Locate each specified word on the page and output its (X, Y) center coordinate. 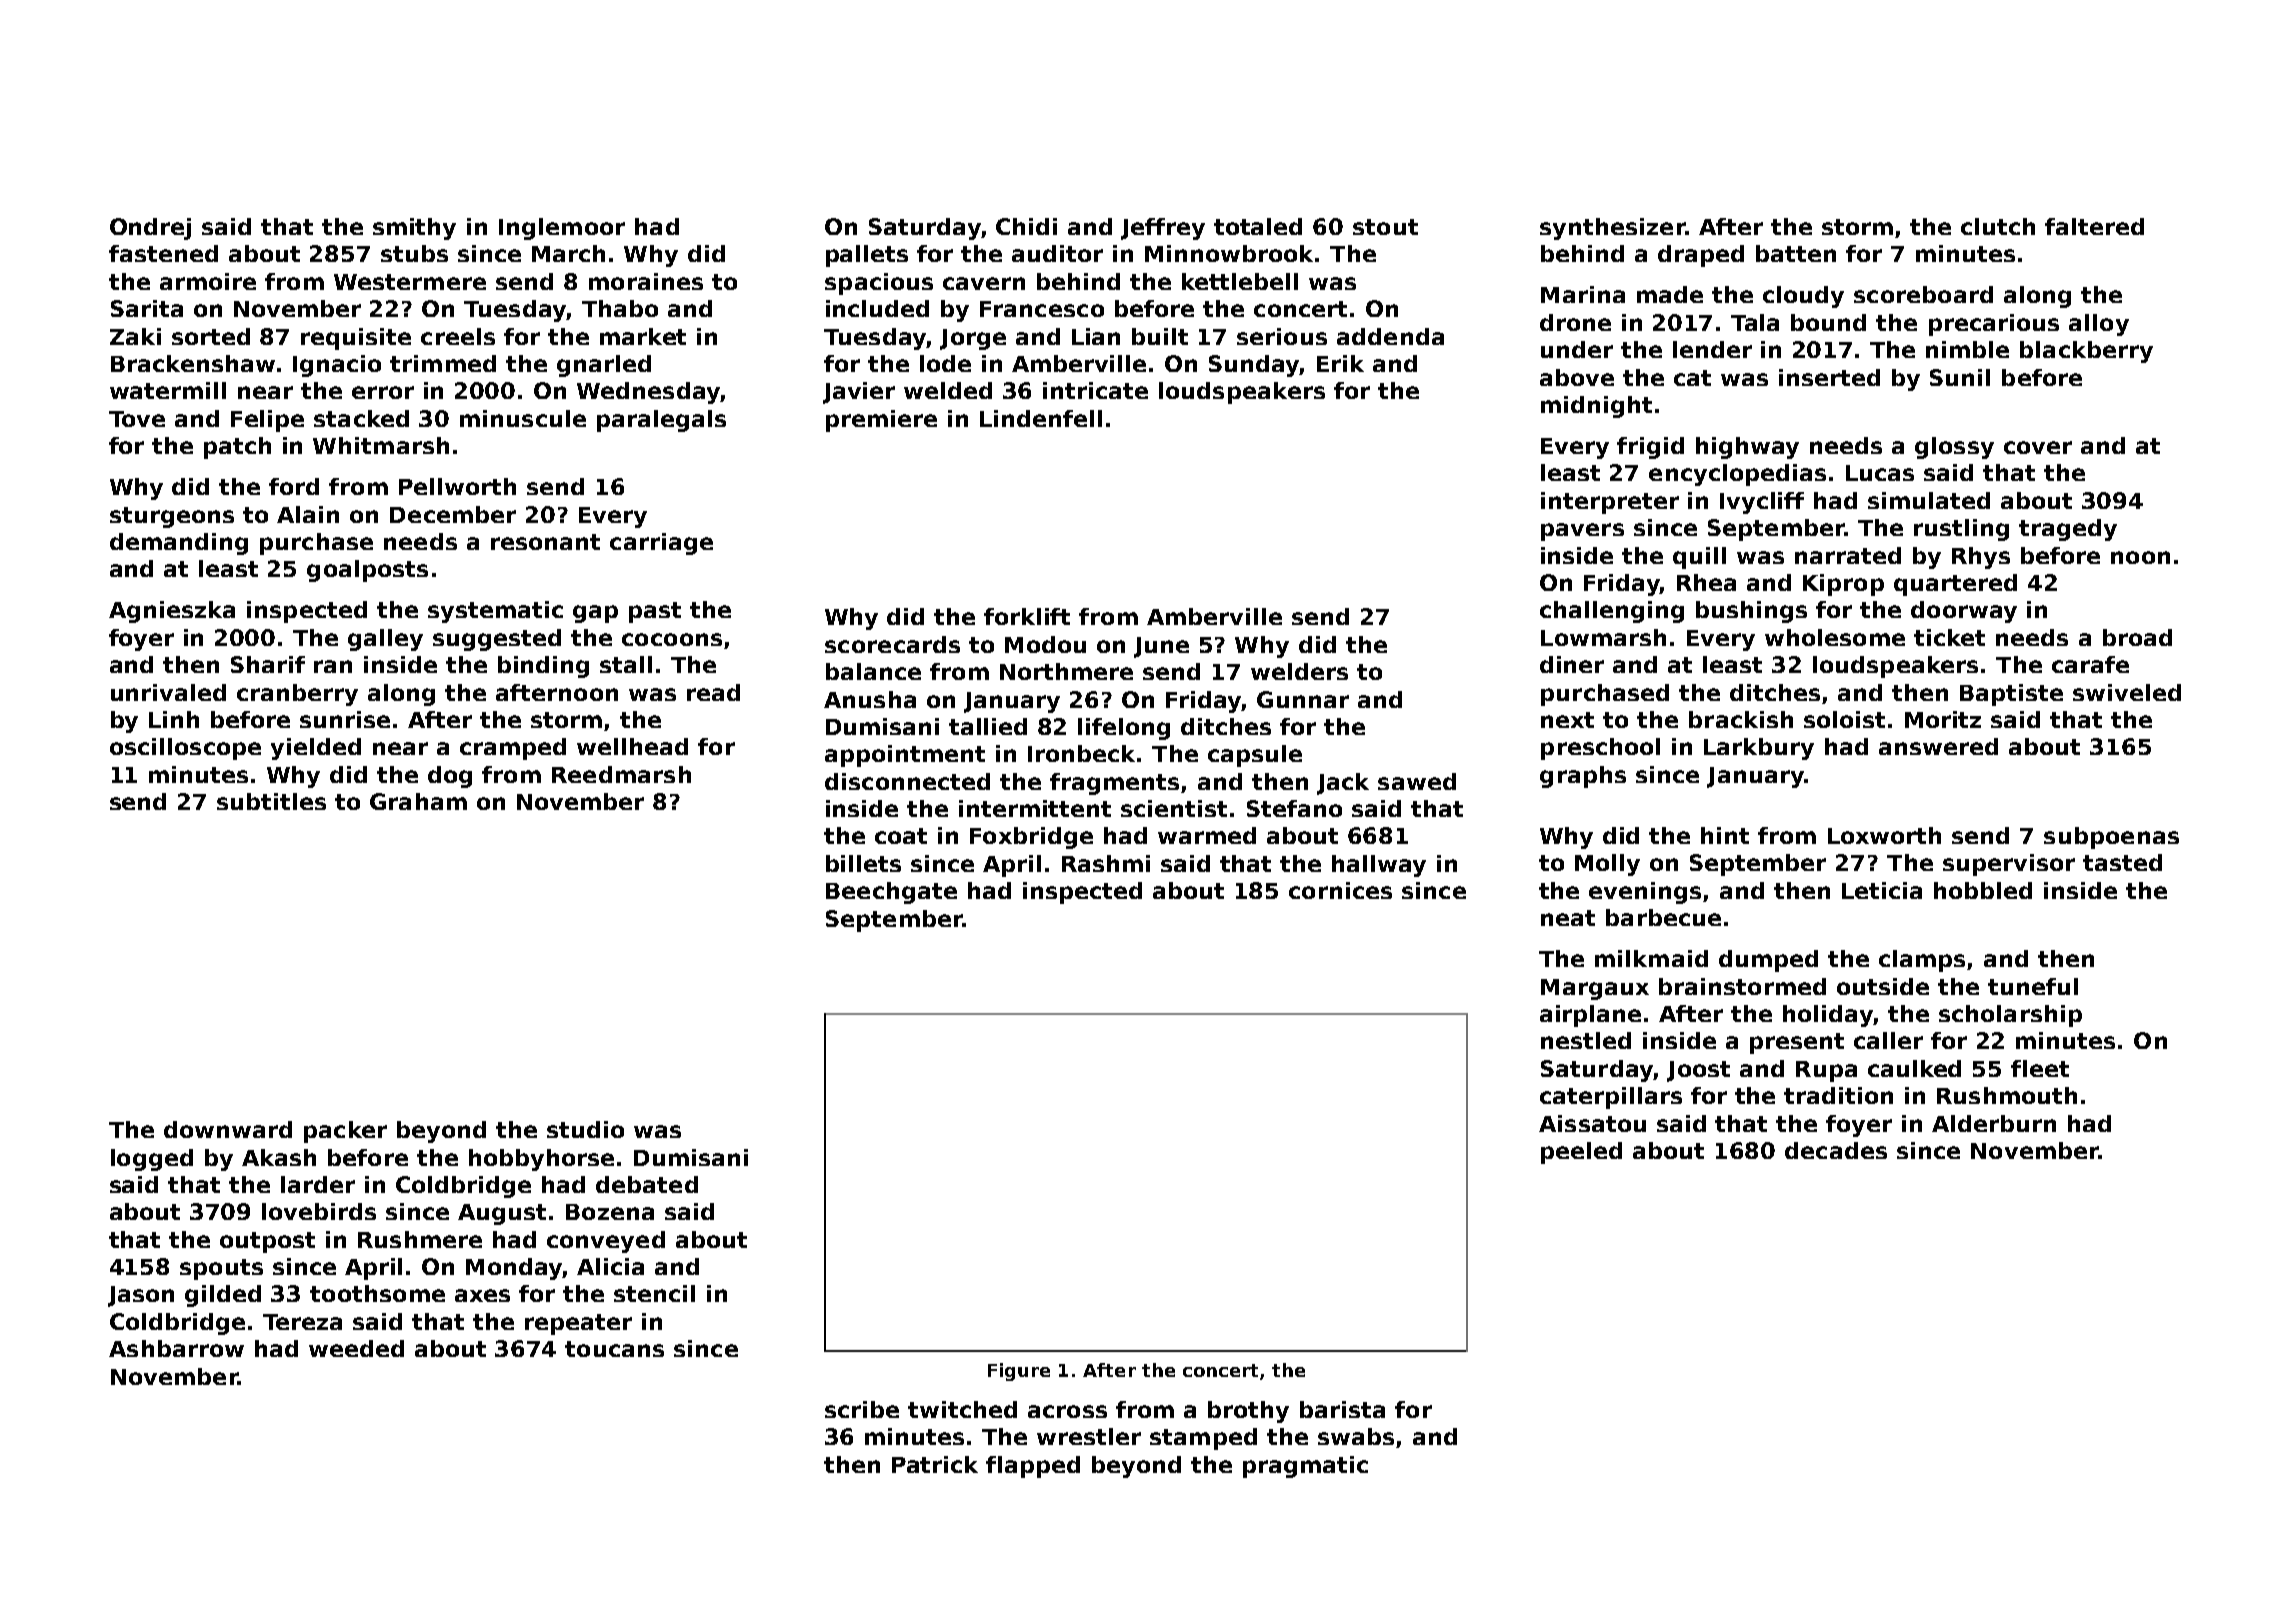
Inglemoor (562, 229)
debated (647, 1184)
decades (1836, 1150)
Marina (1583, 294)
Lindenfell (1041, 418)
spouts (221, 1269)
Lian (1096, 336)
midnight (1596, 407)
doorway (1964, 612)
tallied (988, 726)
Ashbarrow (176, 1348)
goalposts (367, 571)
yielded (316, 749)
